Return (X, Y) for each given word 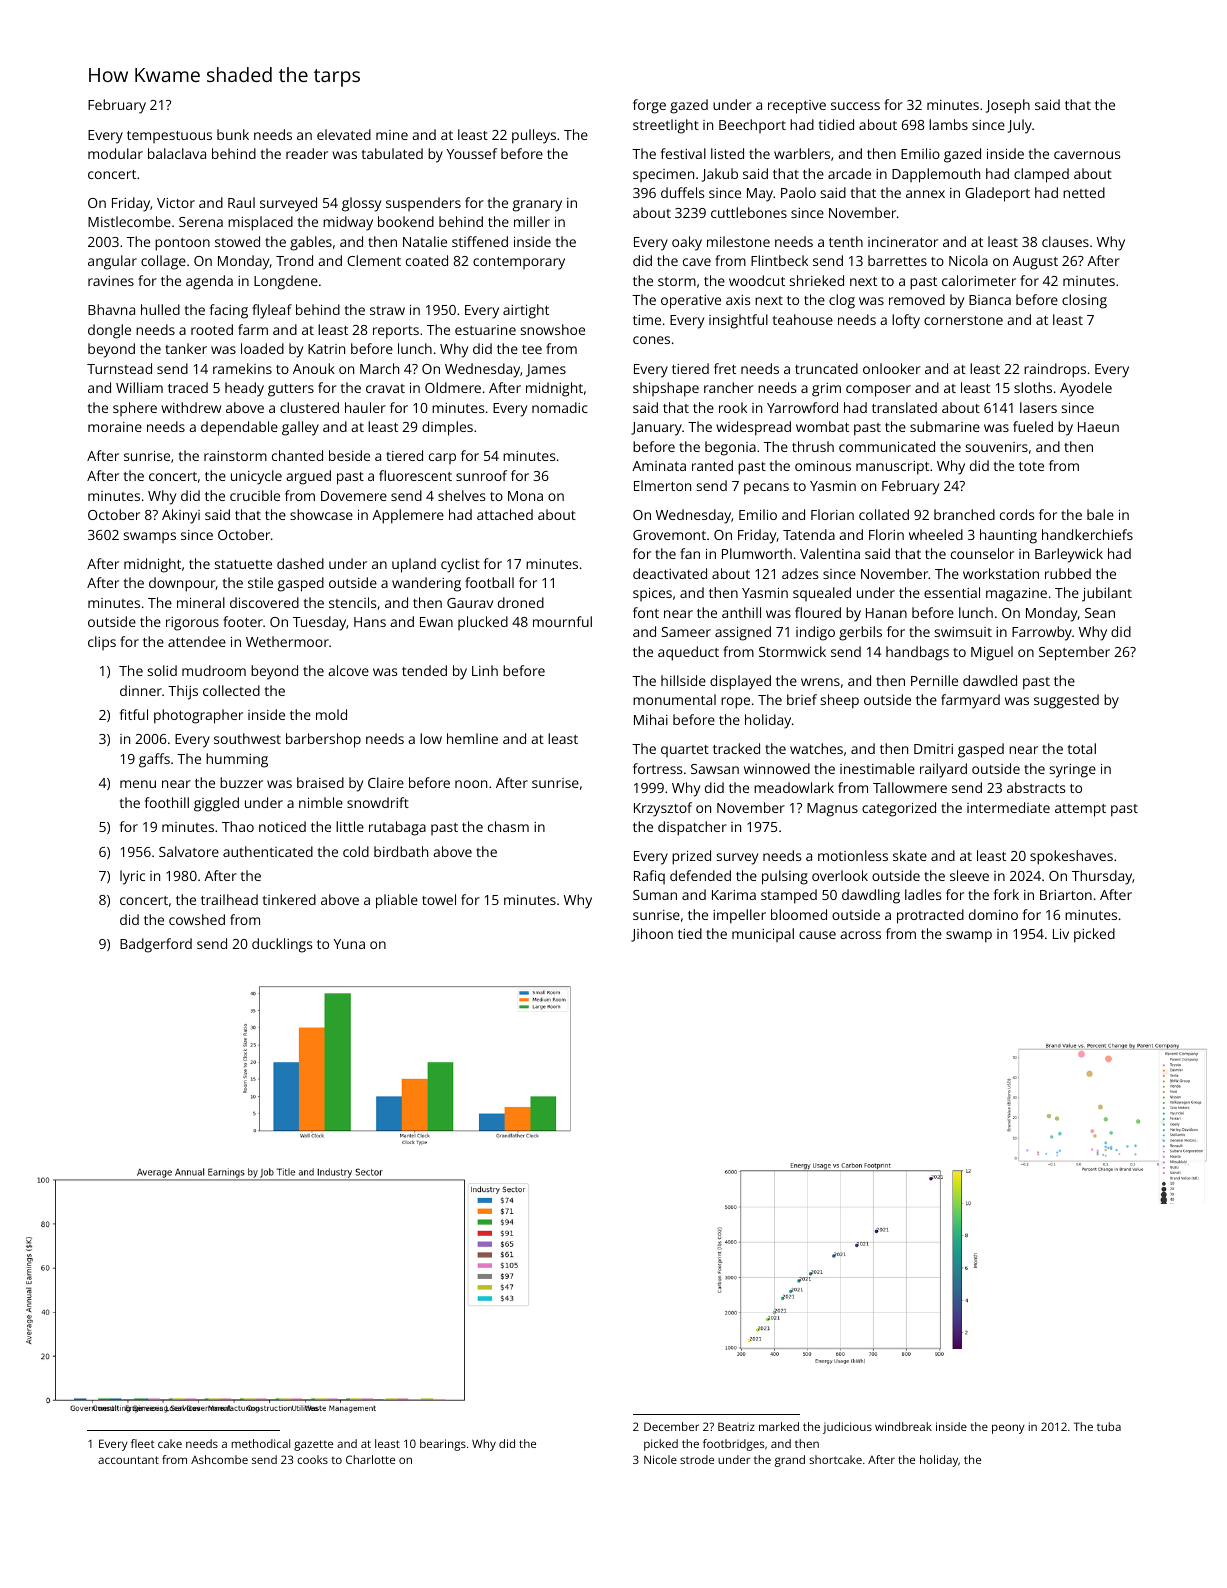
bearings (443, 1445)
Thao (238, 826)
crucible (255, 495)
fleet (143, 1443)
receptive (797, 107)
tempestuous (169, 137)
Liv (1061, 934)
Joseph (1008, 106)
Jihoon (652, 935)
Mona (525, 496)
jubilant (1107, 594)
